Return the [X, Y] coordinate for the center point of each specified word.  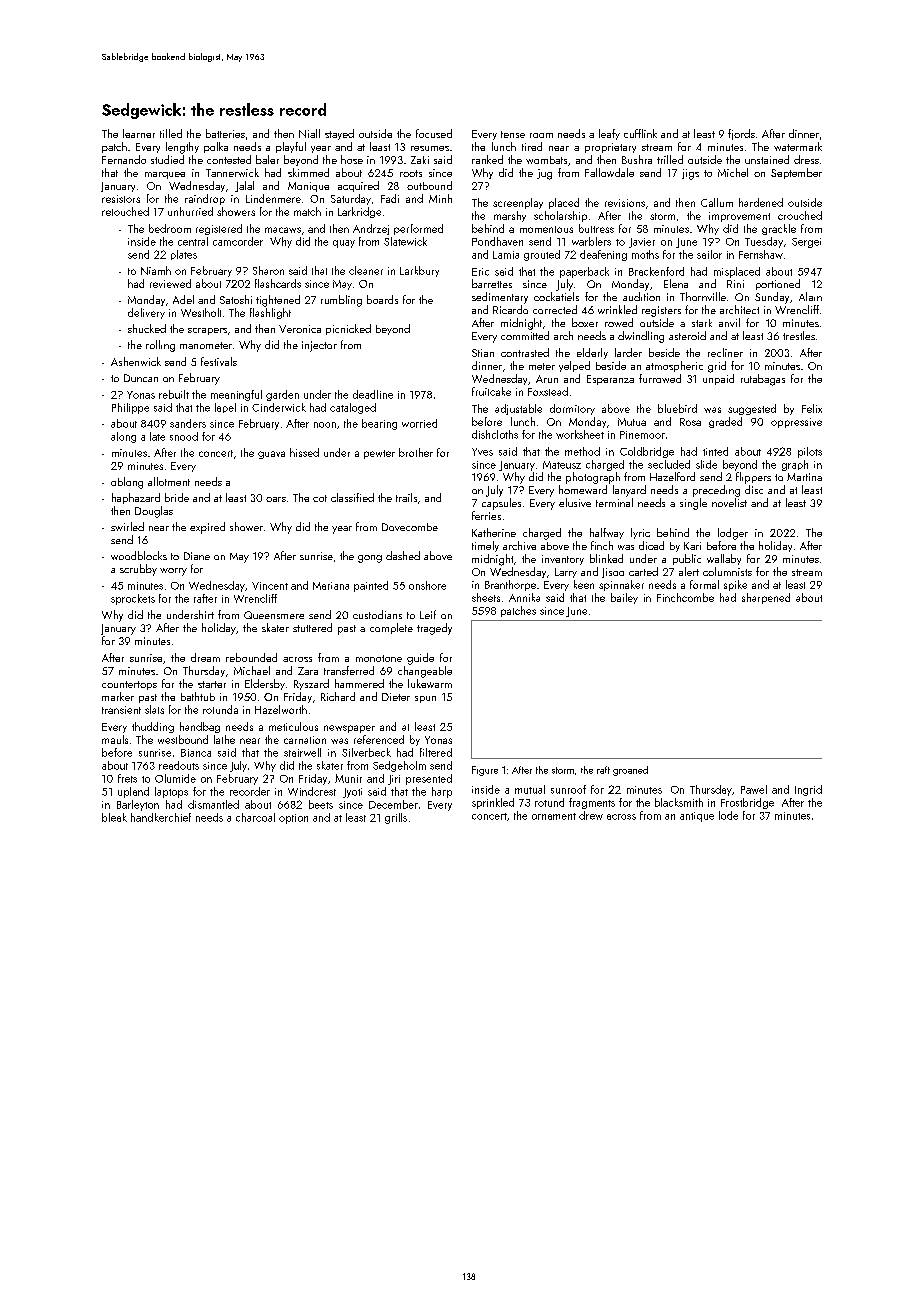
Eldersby [265, 684]
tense [513, 134]
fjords [741, 134]
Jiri [394, 780]
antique [697, 817]
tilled [171, 133]
